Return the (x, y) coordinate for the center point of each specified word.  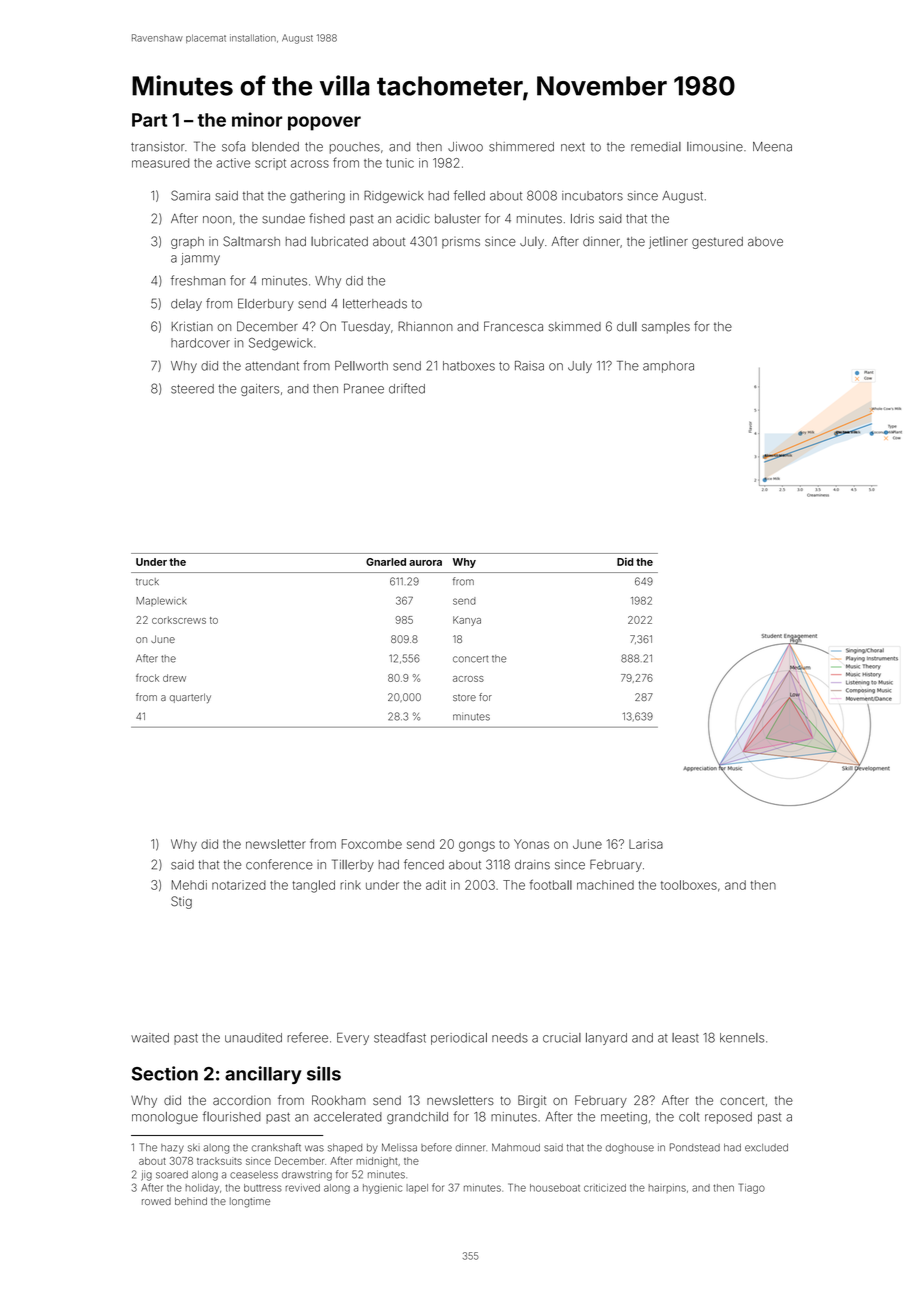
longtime (250, 1202)
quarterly (190, 698)
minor (257, 119)
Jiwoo (465, 147)
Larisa (646, 844)
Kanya (467, 621)
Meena (772, 147)
